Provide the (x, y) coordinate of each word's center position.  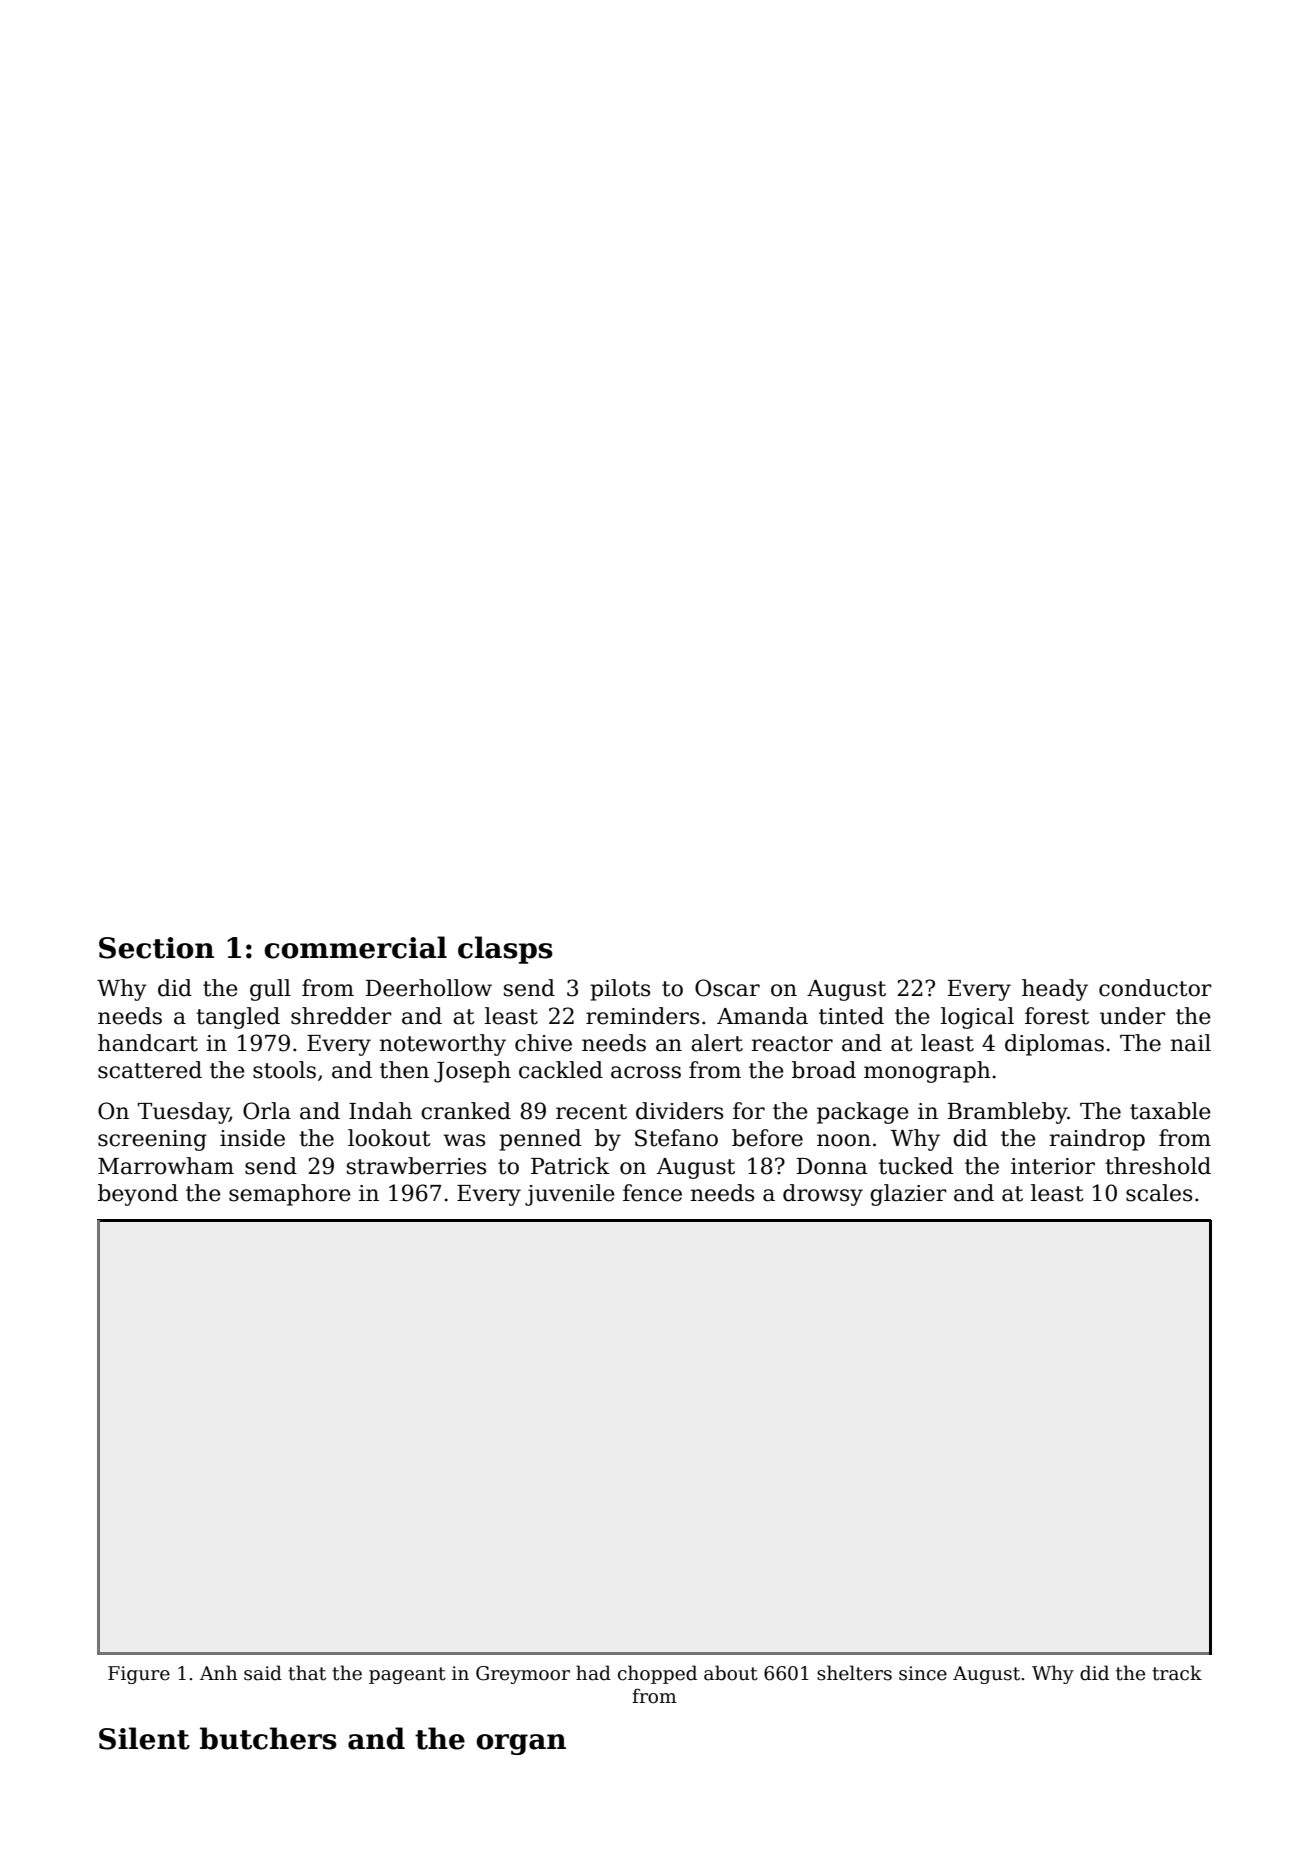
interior (1053, 1166)
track (1177, 1673)
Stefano (676, 1138)
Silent (144, 1738)
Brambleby (1008, 1113)
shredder (341, 1016)
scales (1159, 1193)
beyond (138, 1195)
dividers (679, 1111)
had (593, 1673)
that (307, 1673)
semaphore (290, 1195)
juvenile (570, 1195)
